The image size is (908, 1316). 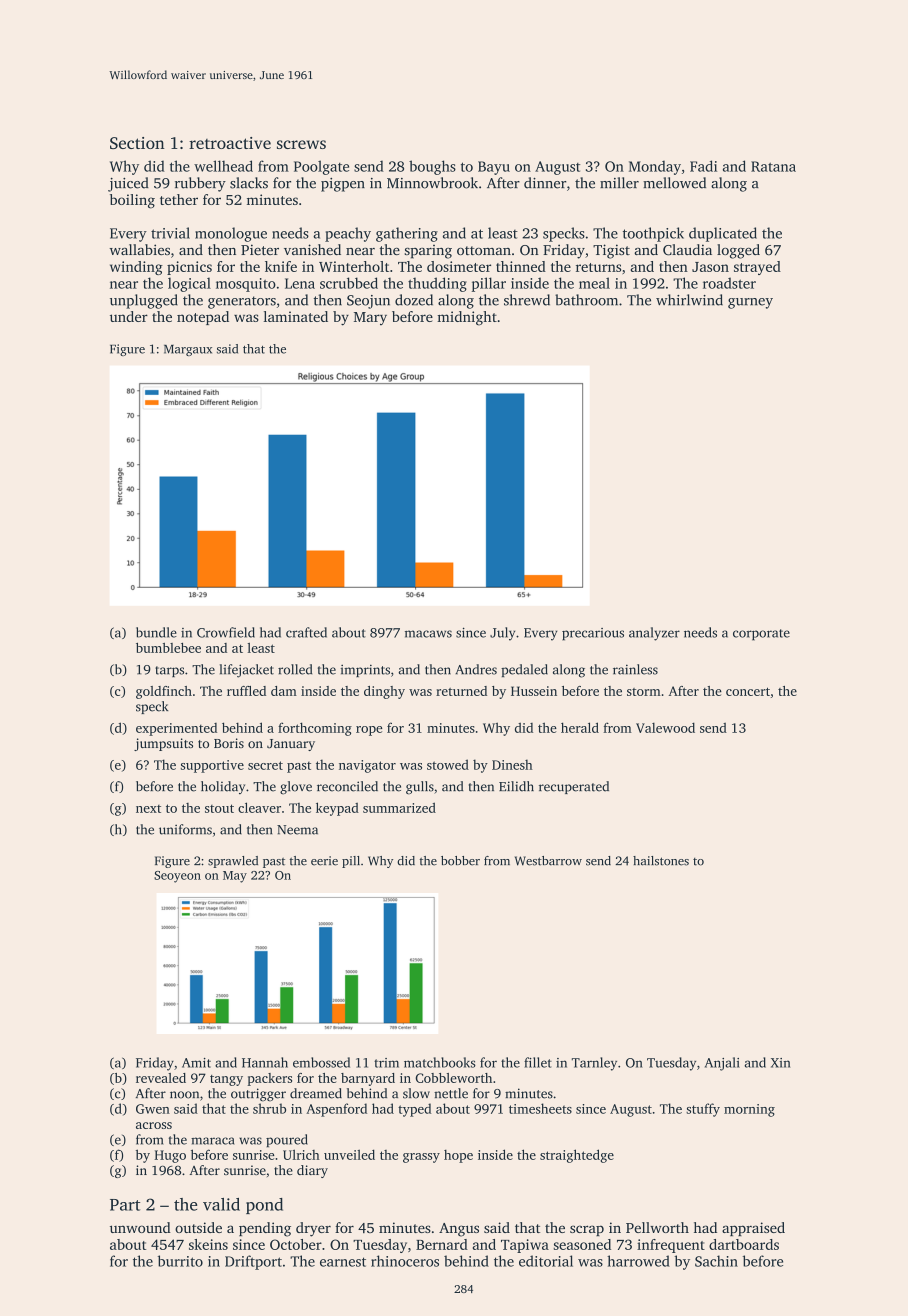 What do you see at coordinates (230, 143) in the image?
I see `retroactive` at bounding box center [230, 143].
